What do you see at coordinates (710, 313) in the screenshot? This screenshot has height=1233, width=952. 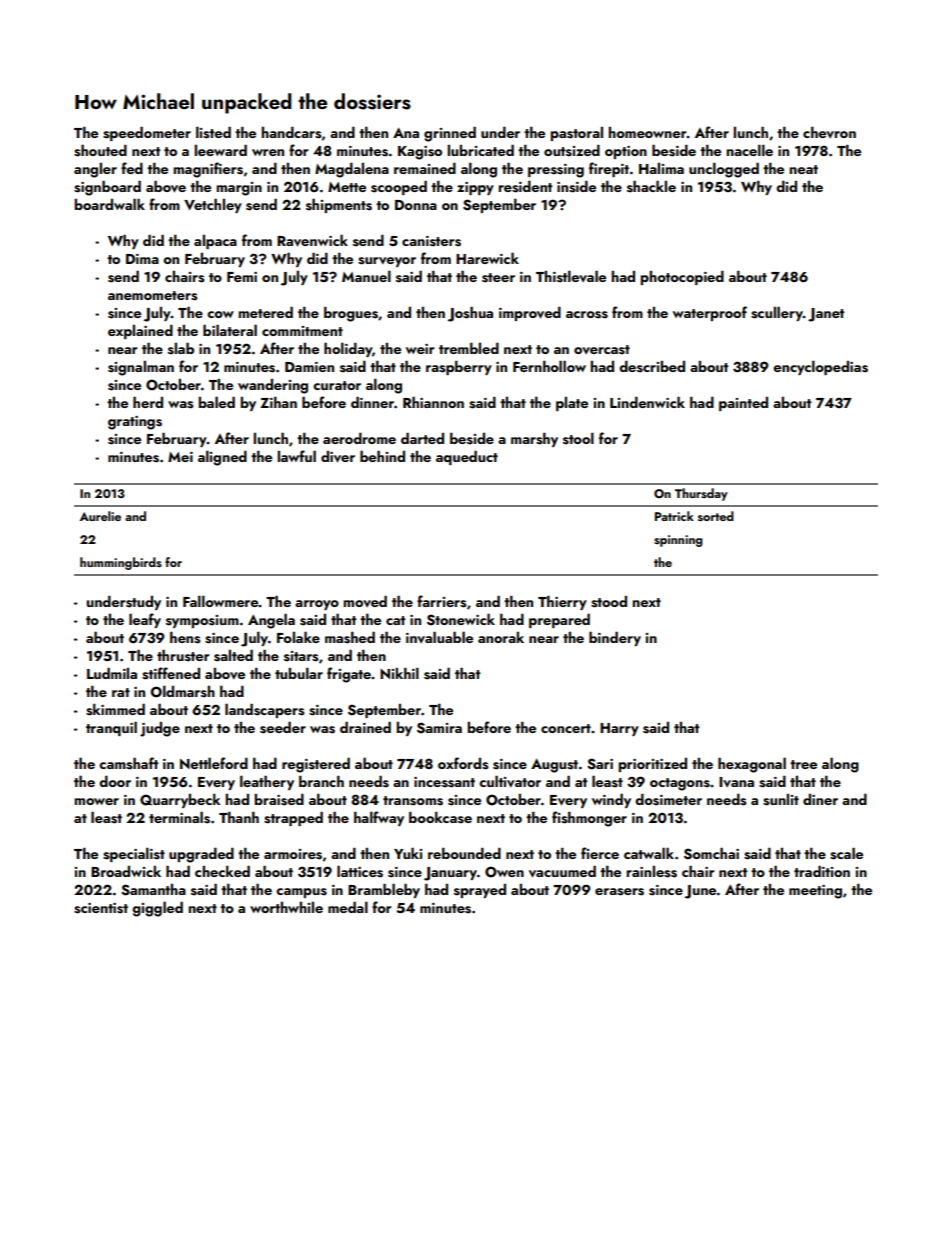 I see `waterproof` at bounding box center [710, 313].
